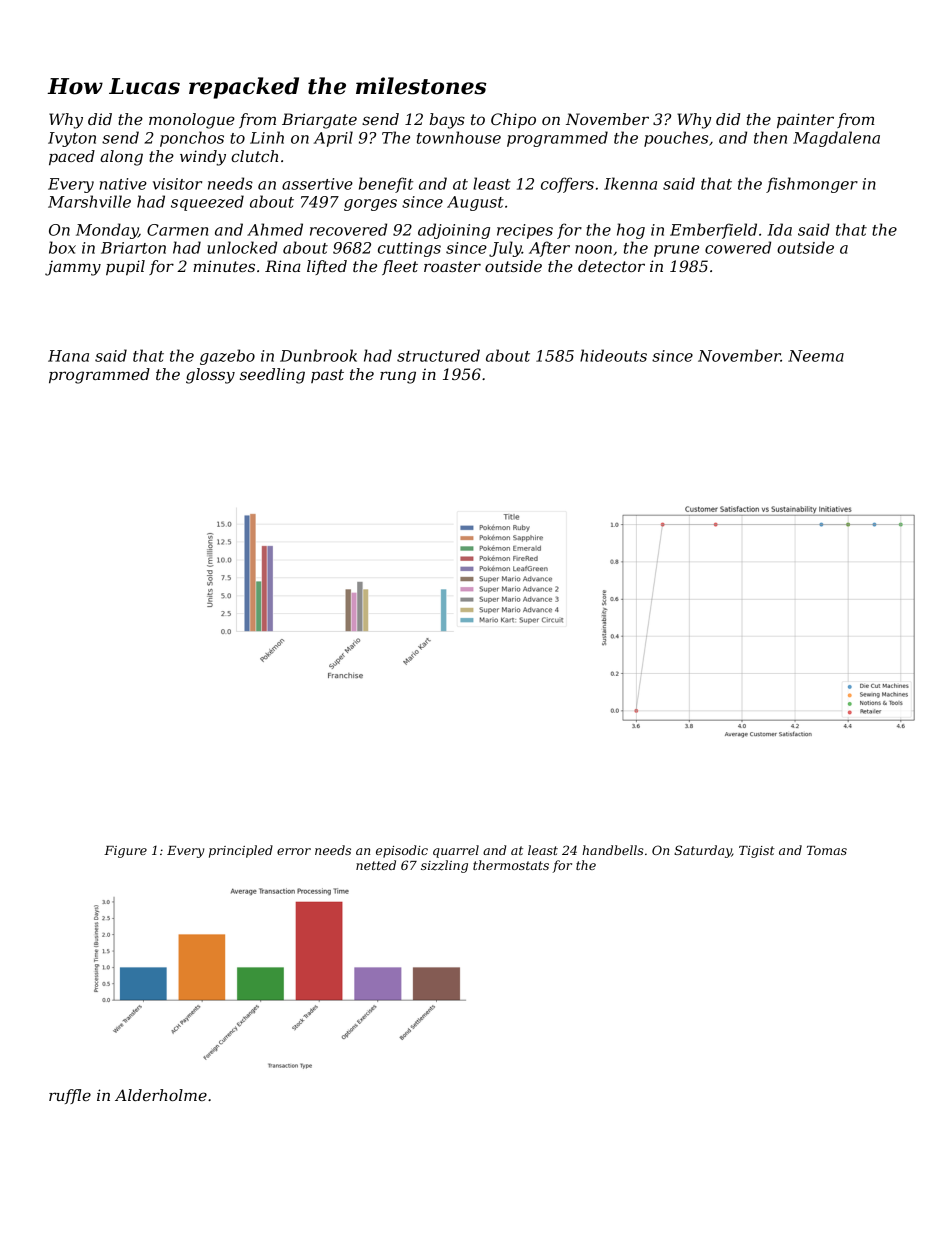 The height and width of the page is (1233, 952). Describe the element at coordinates (613, 850) in the page. I see `handbells` at that location.
